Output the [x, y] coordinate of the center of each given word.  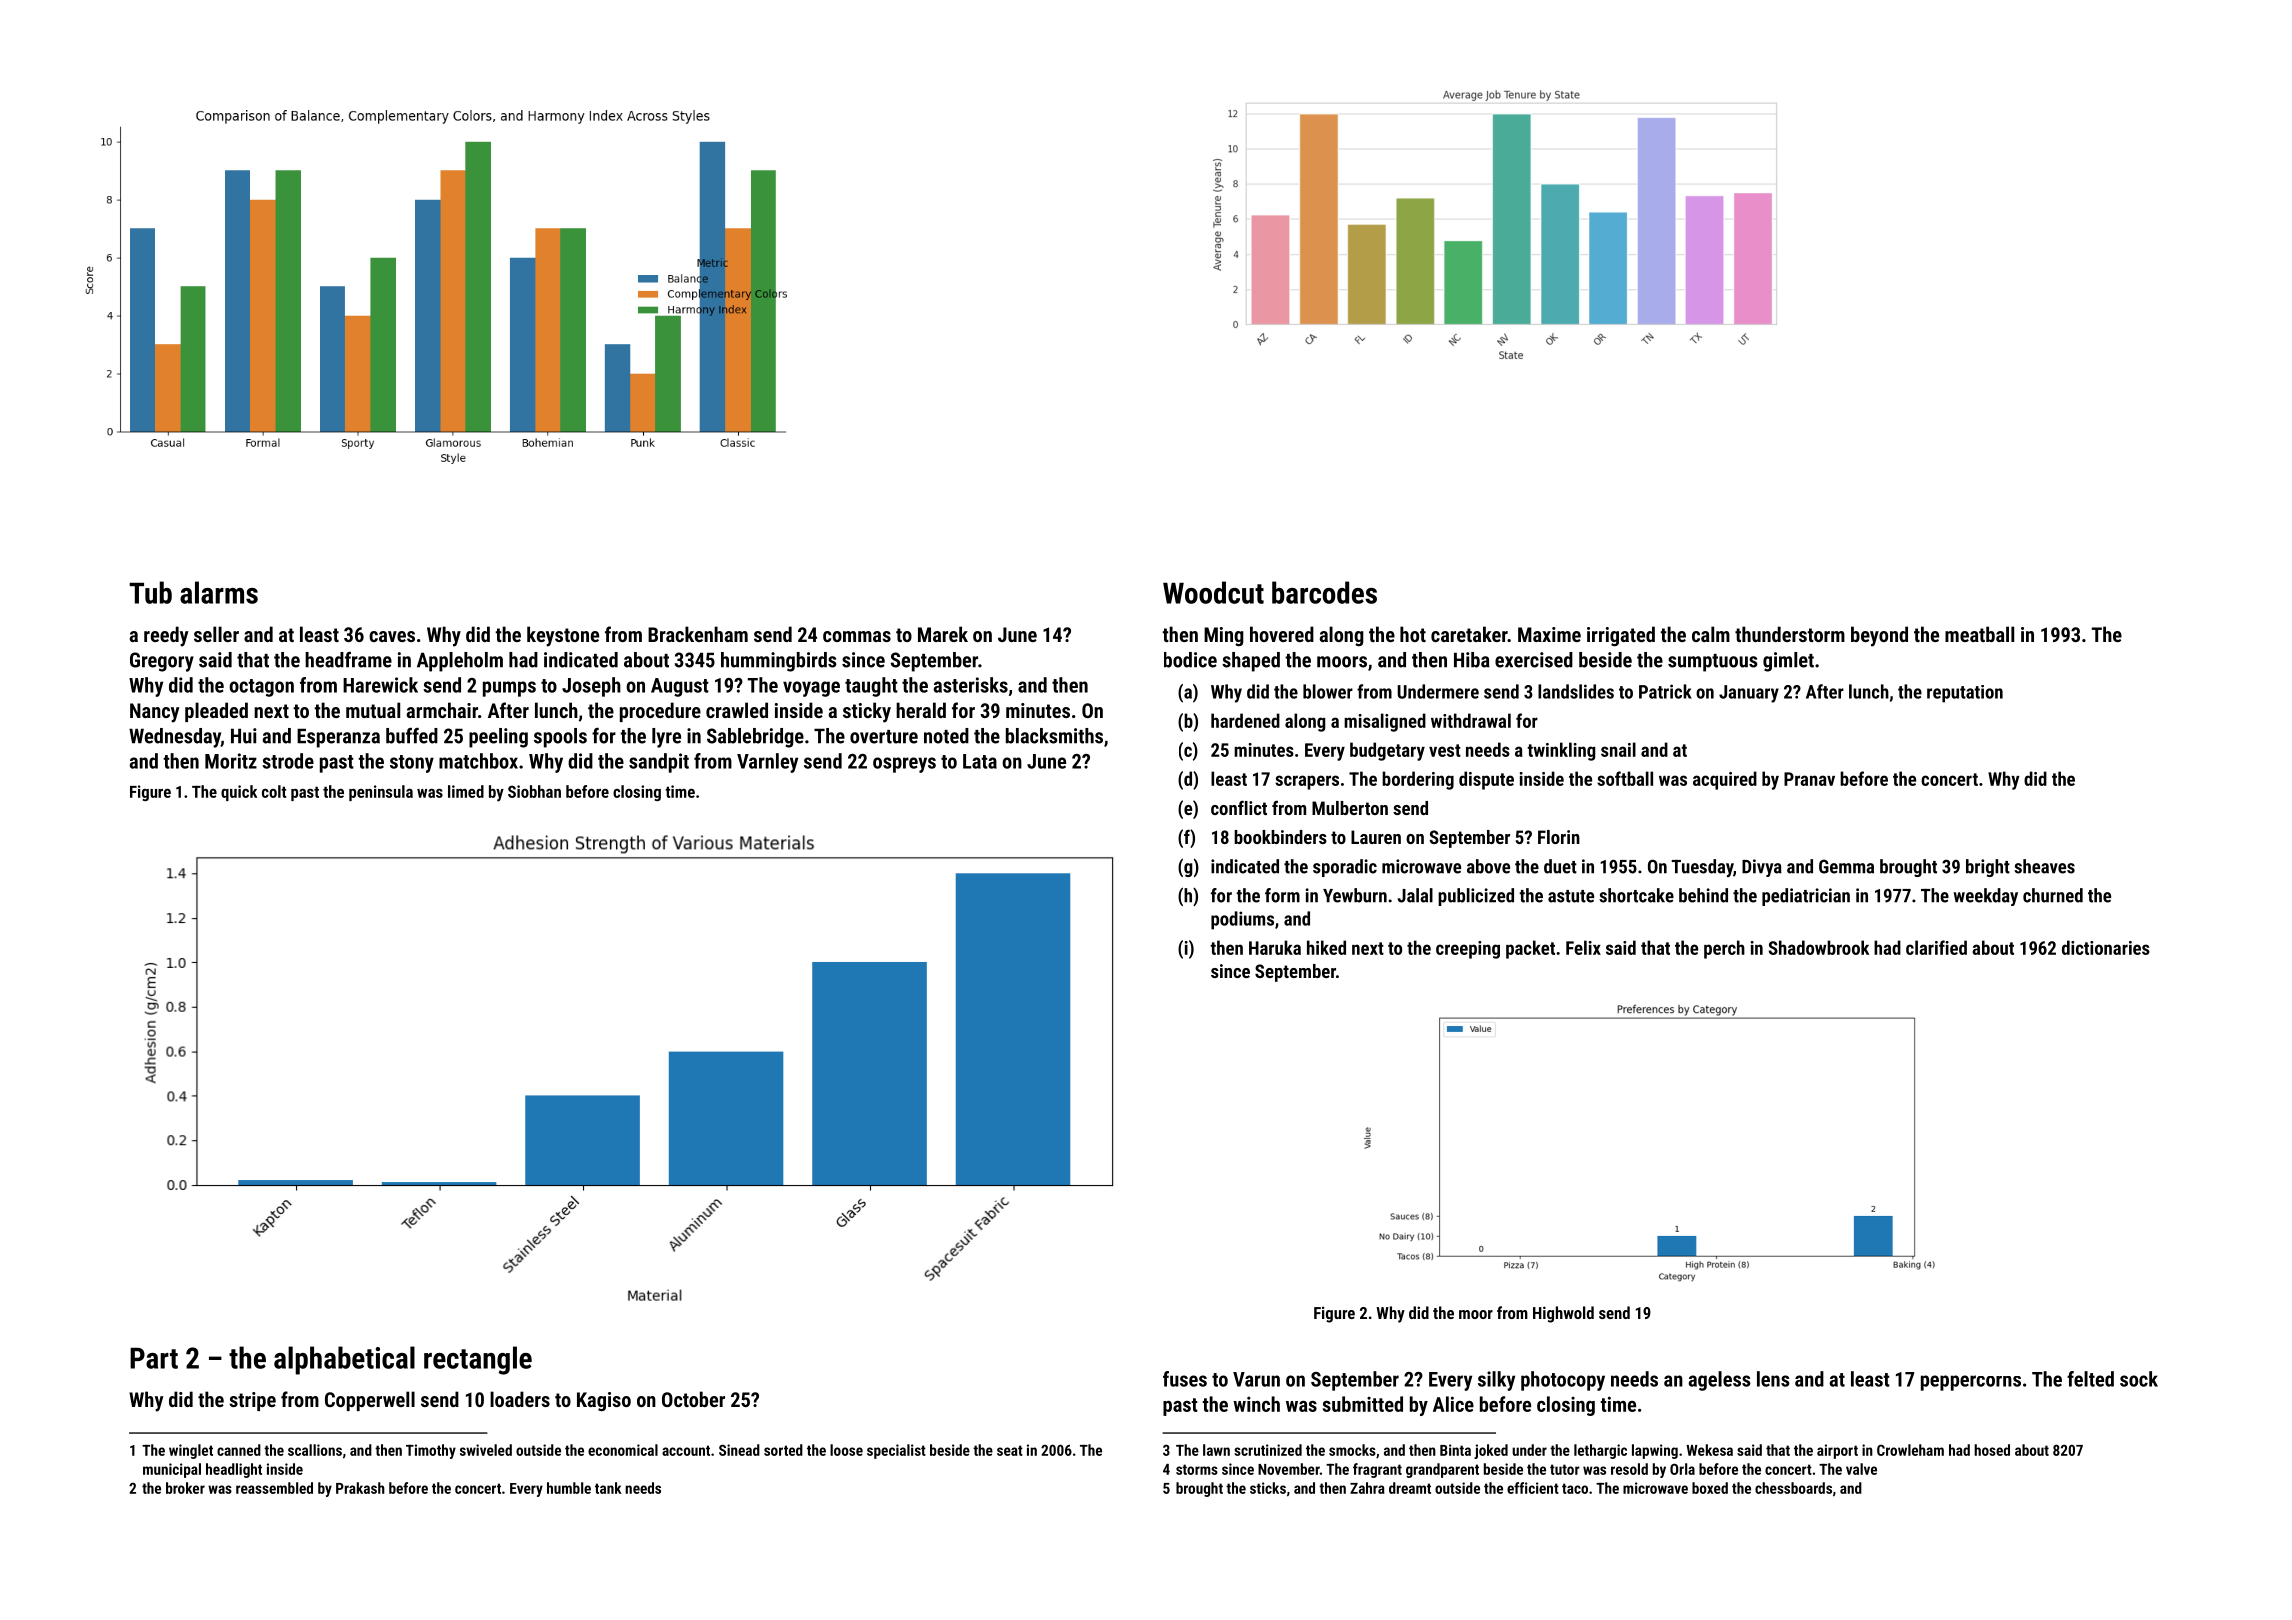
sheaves [2044, 866]
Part [154, 1358]
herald [921, 710]
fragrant [1377, 1470]
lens [1773, 1379]
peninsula [381, 793]
